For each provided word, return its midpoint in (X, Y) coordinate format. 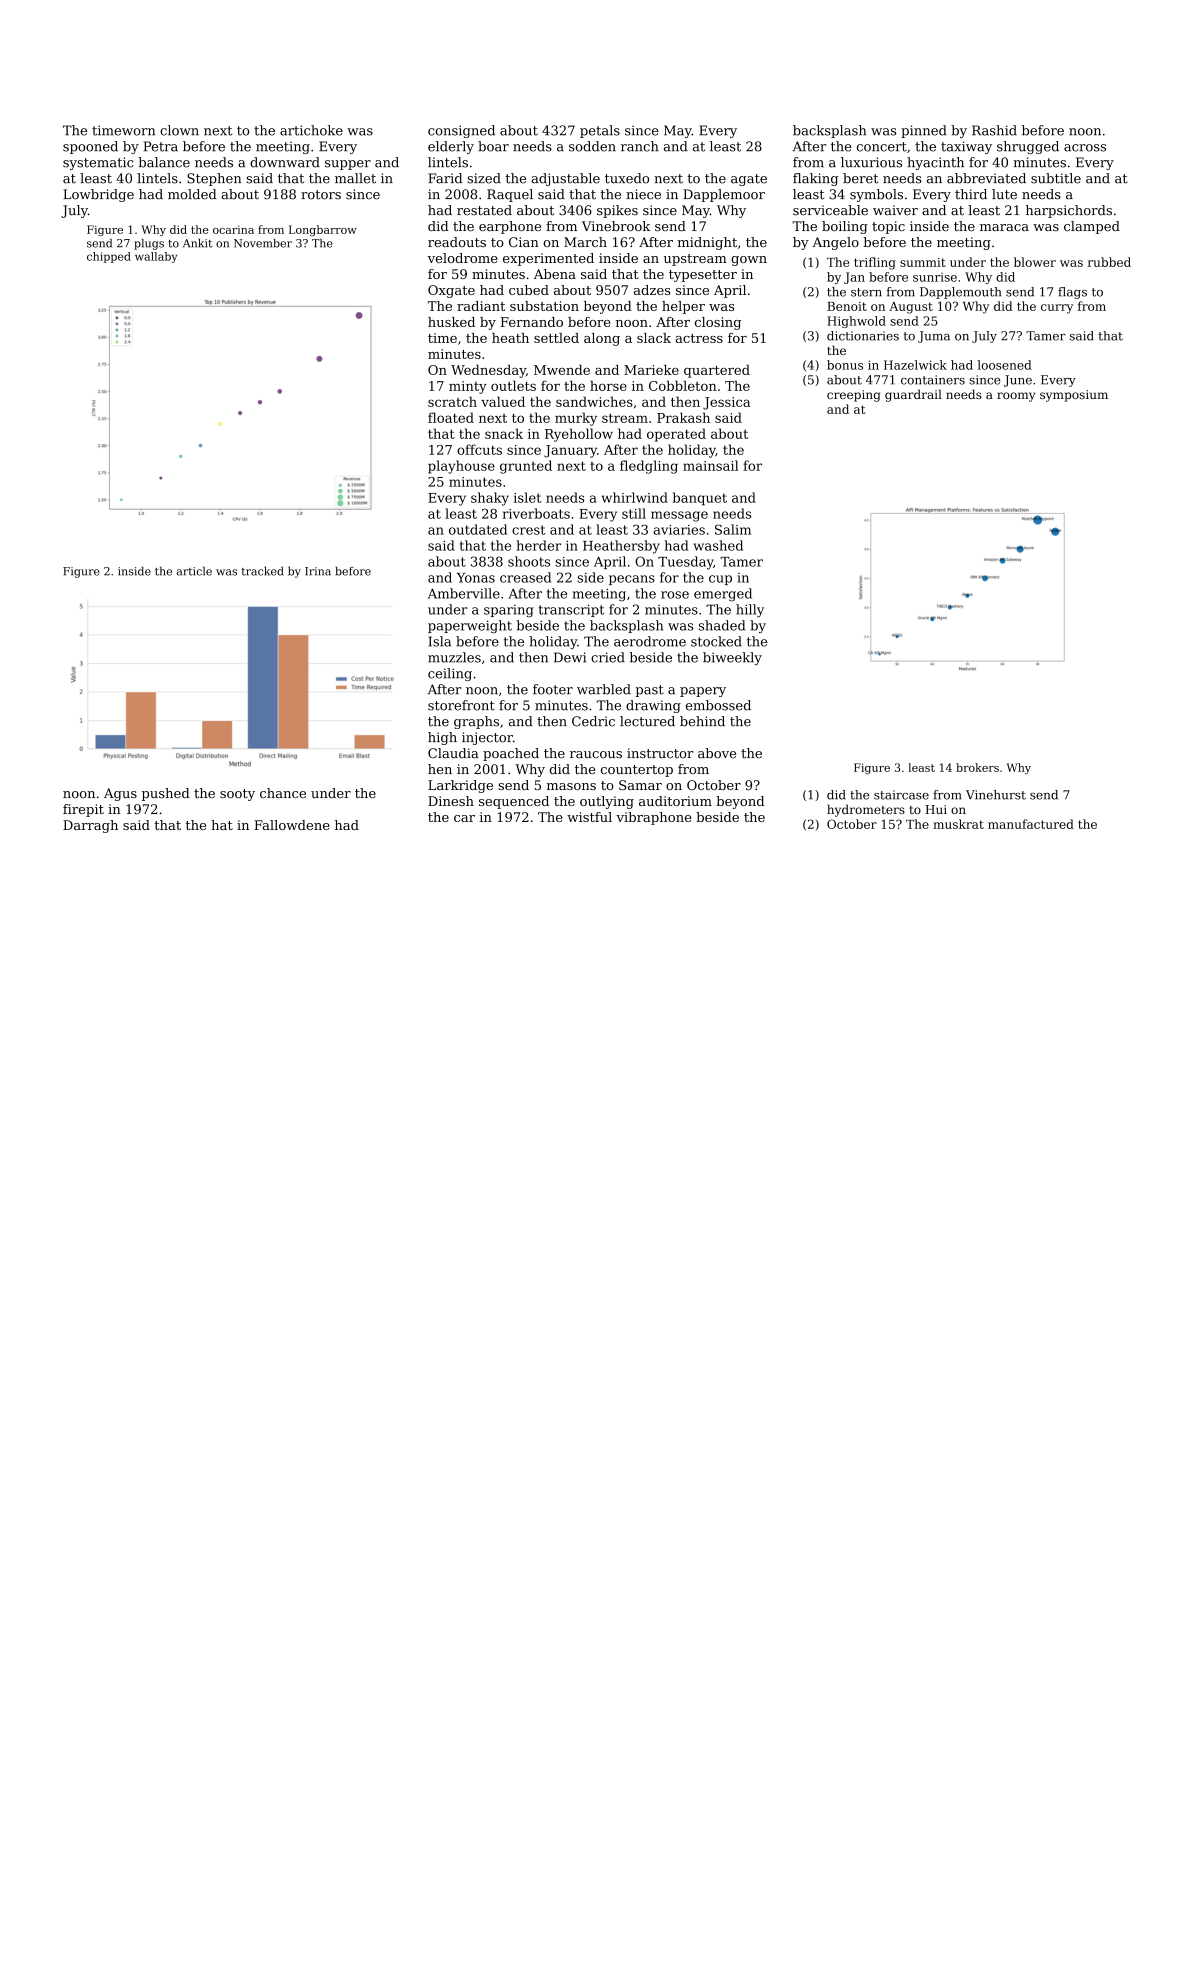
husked (451, 322)
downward (285, 162)
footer (553, 689)
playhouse (461, 467)
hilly (750, 611)
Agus (120, 794)
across (1085, 148)
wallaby (156, 257)
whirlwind (634, 497)
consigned (461, 131)
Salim (733, 529)
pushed (166, 794)
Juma (934, 337)
